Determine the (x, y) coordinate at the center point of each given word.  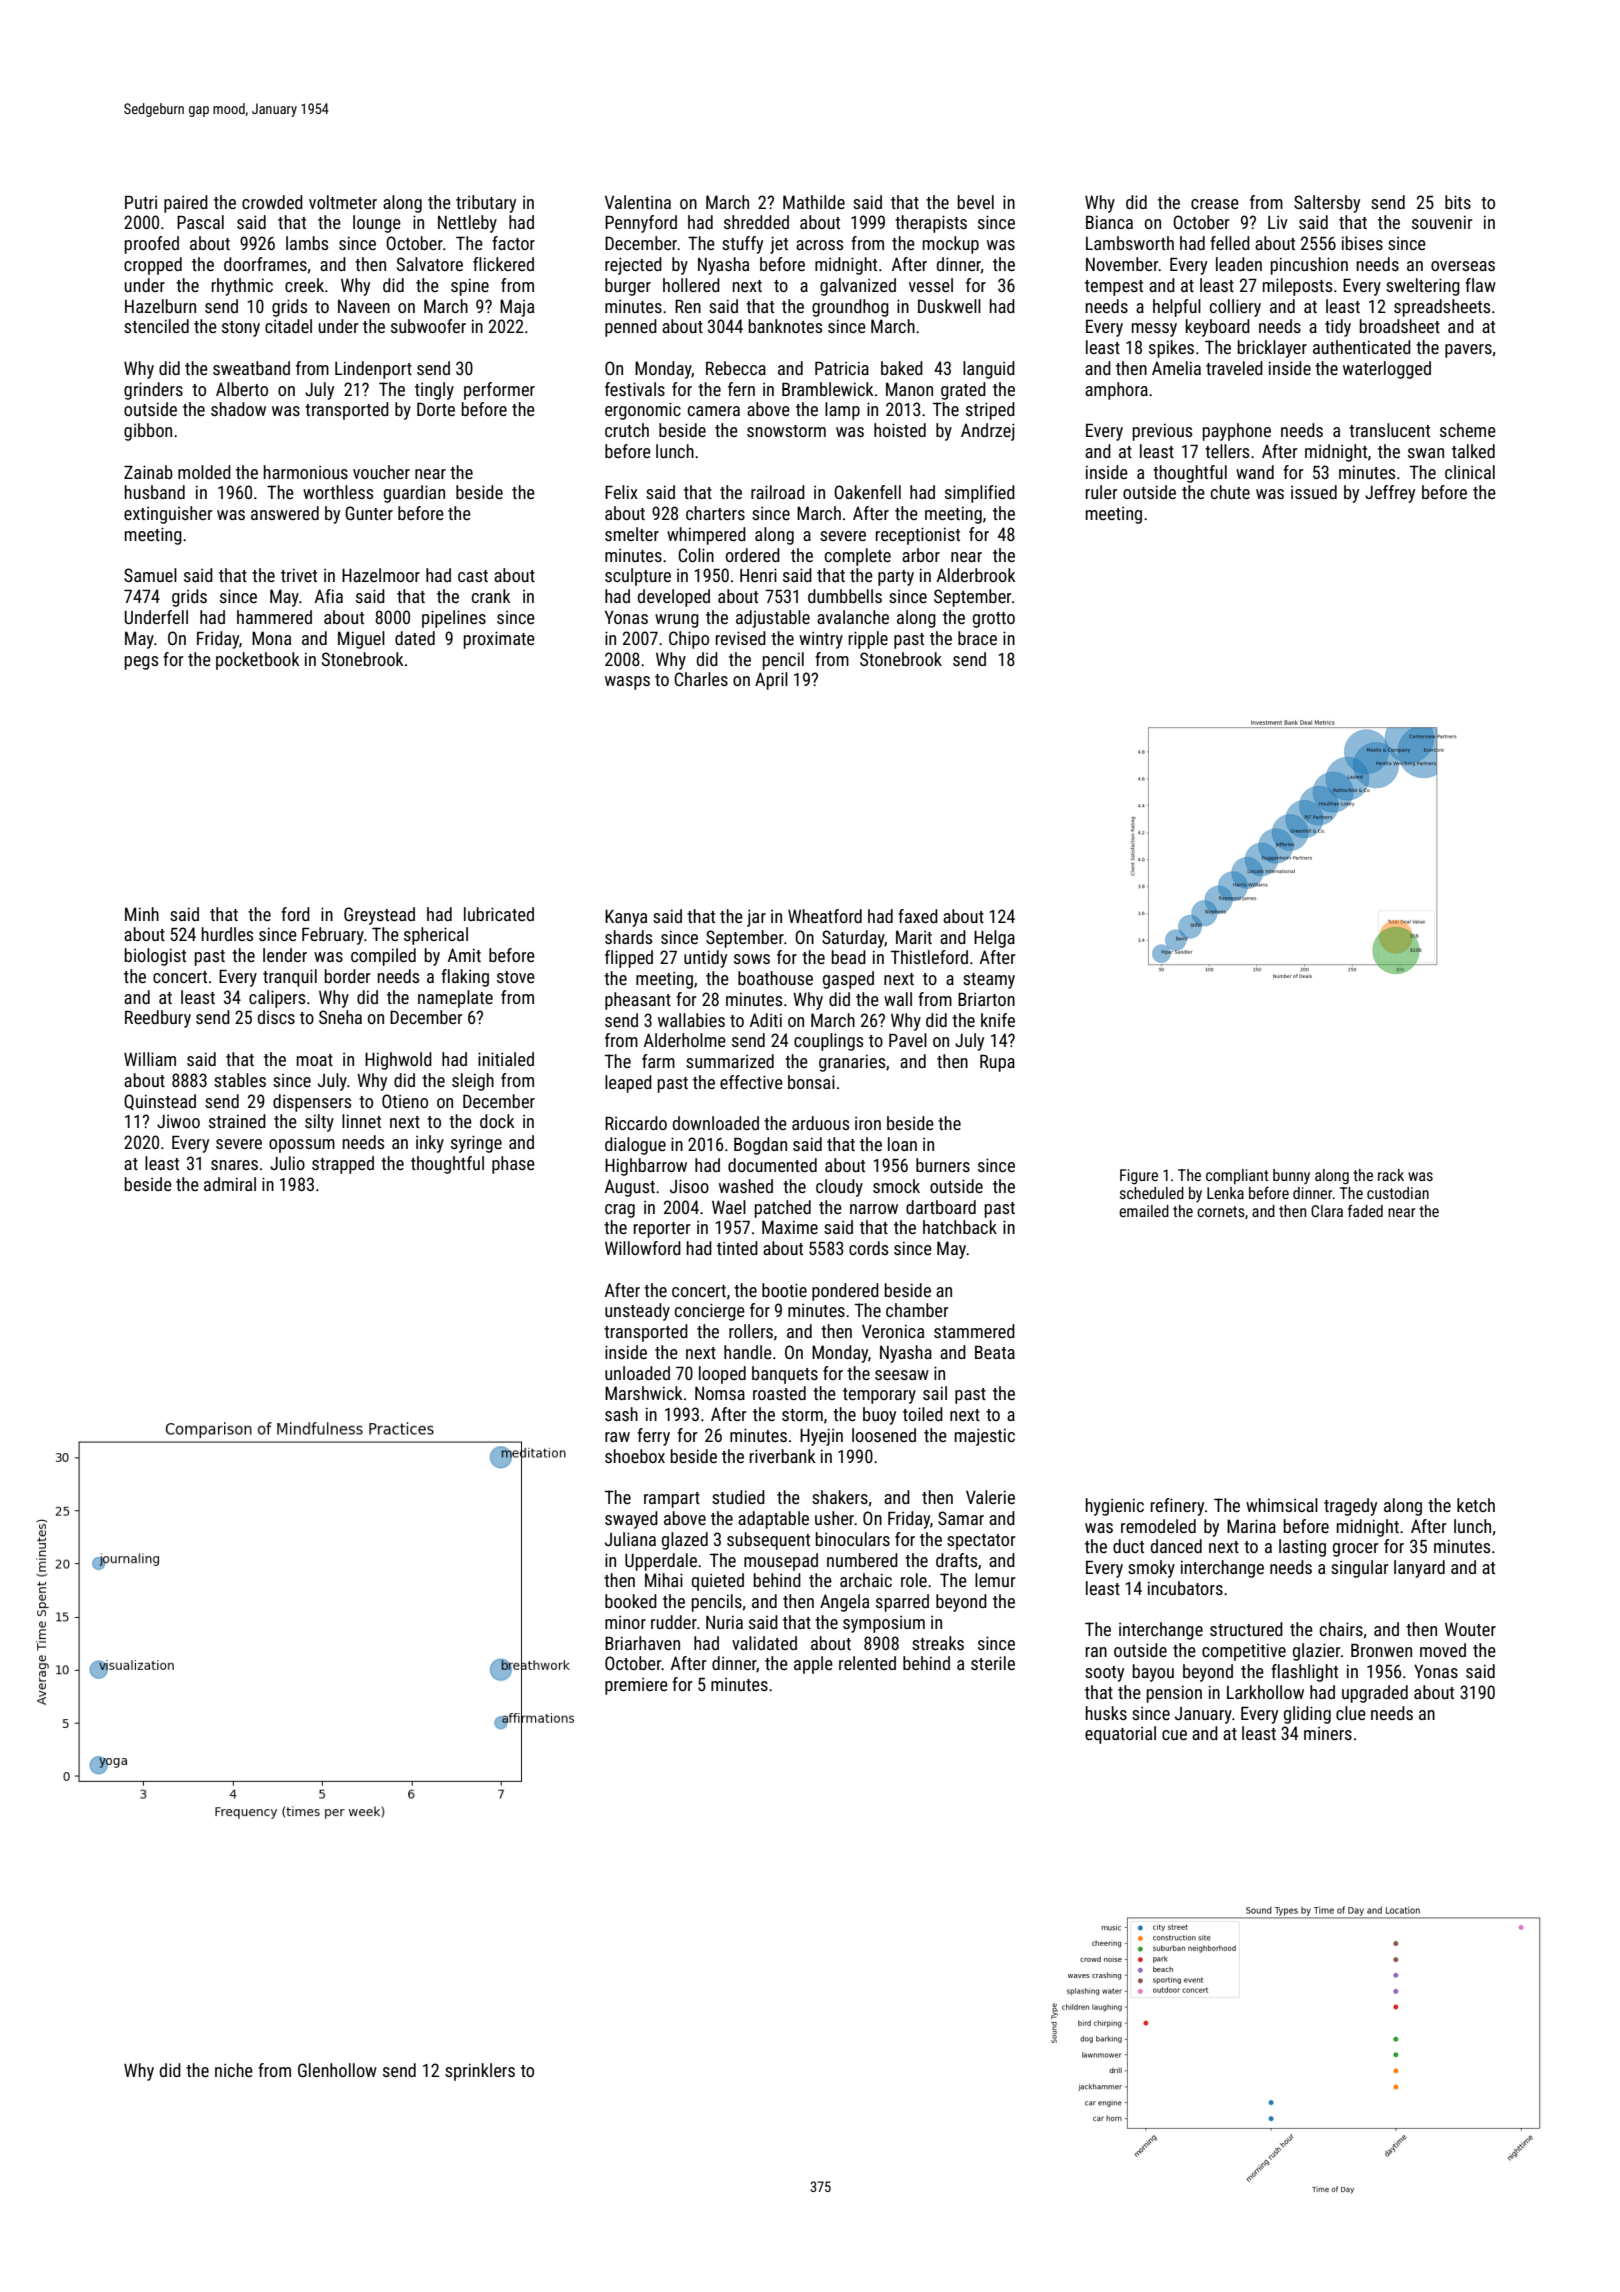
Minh (142, 914)
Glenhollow (337, 2070)
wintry (821, 640)
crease (1215, 204)
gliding (1307, 1715)
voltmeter (343, 202)
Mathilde (814, 202)
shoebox (635, 1456)
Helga (994, 939)
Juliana (630, 1539)
